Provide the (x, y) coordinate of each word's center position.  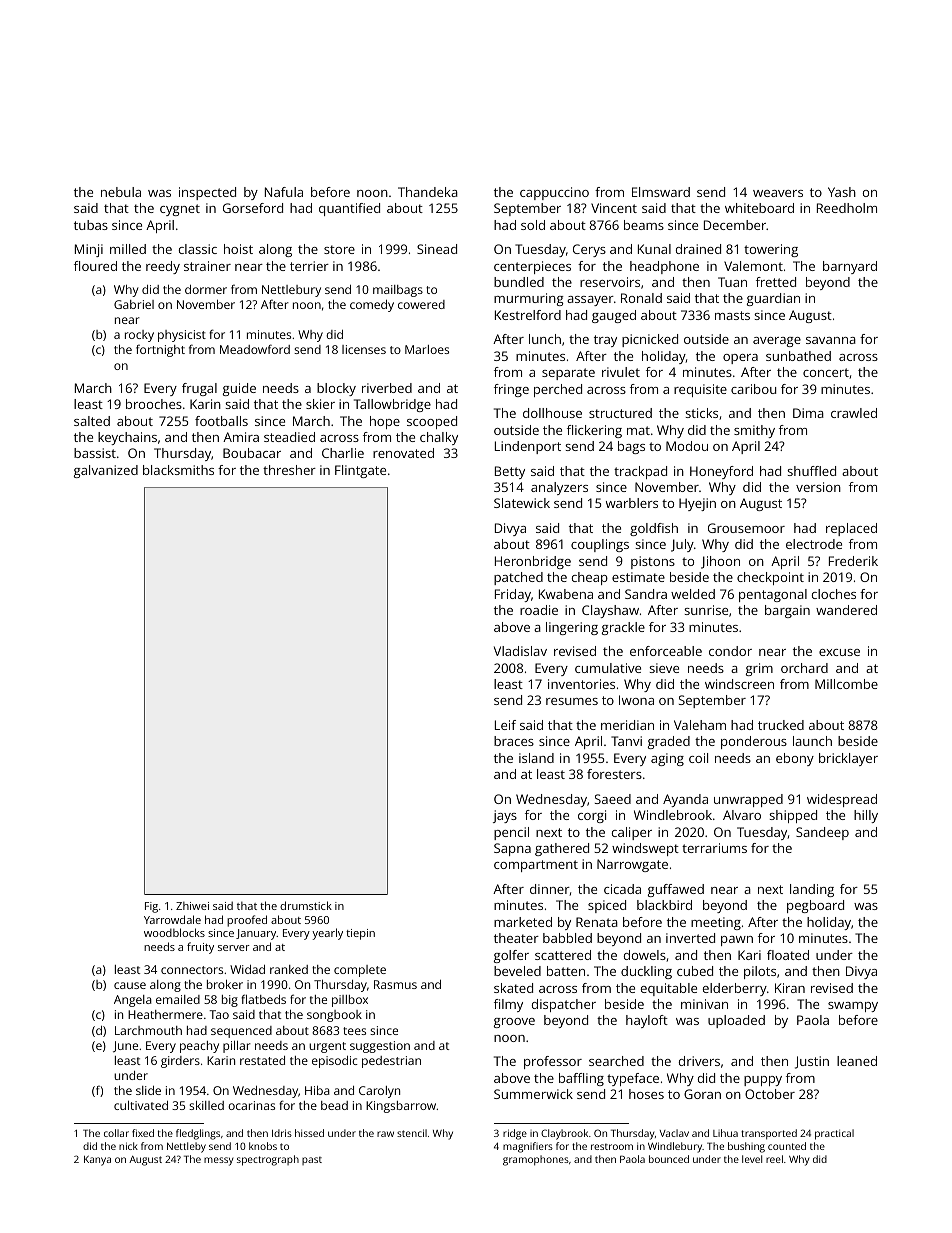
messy (218, 1161)
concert (826, 372)
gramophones (536, 1160)
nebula (121, 192)
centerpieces (532, 267)
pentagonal (773, 595)
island (536, 758)
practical (834, 1134)
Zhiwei (192, 906)
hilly (866, 816)
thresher (289, 470)
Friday (513, 595)
